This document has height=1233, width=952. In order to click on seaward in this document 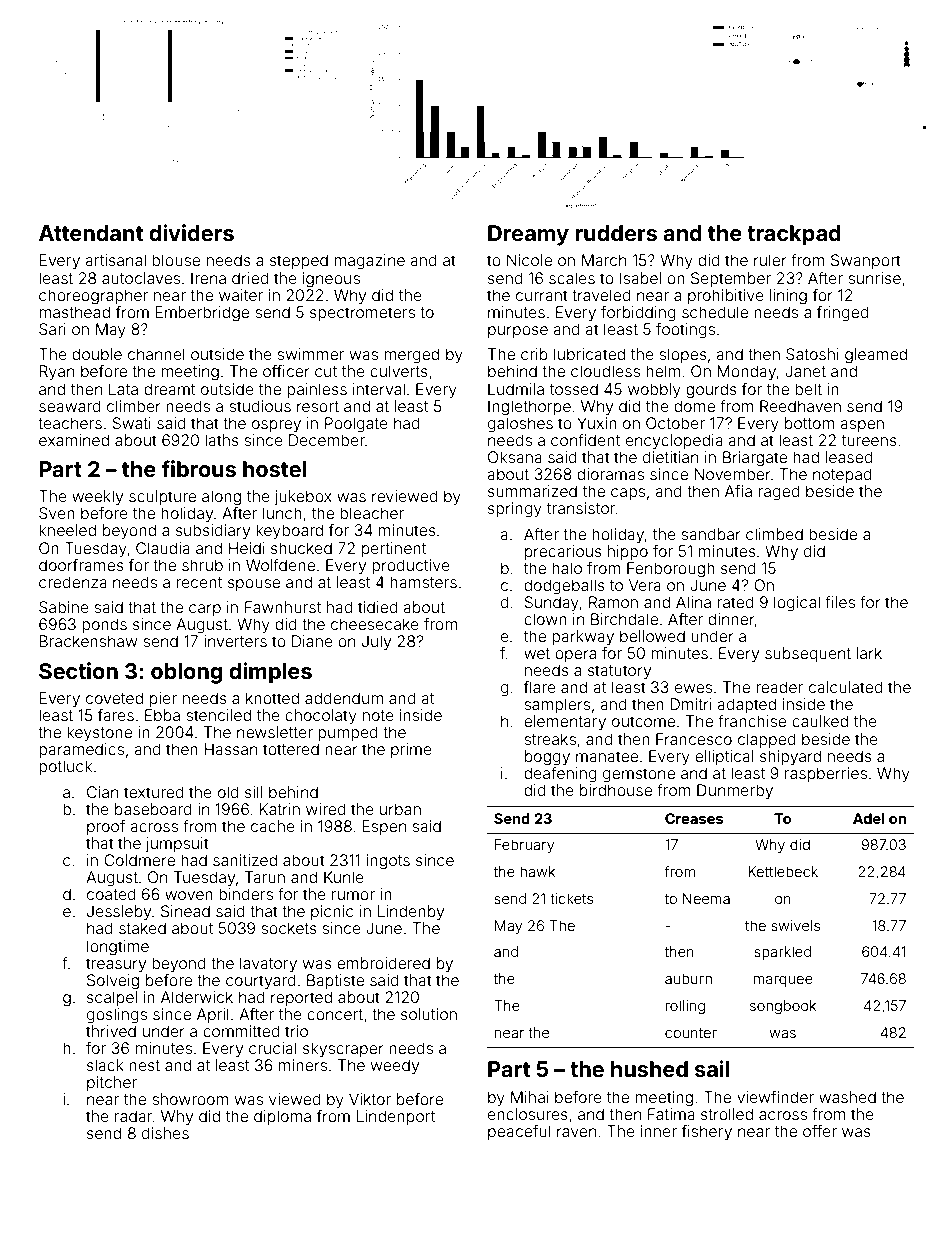, I will do `click(70, 406)`.
